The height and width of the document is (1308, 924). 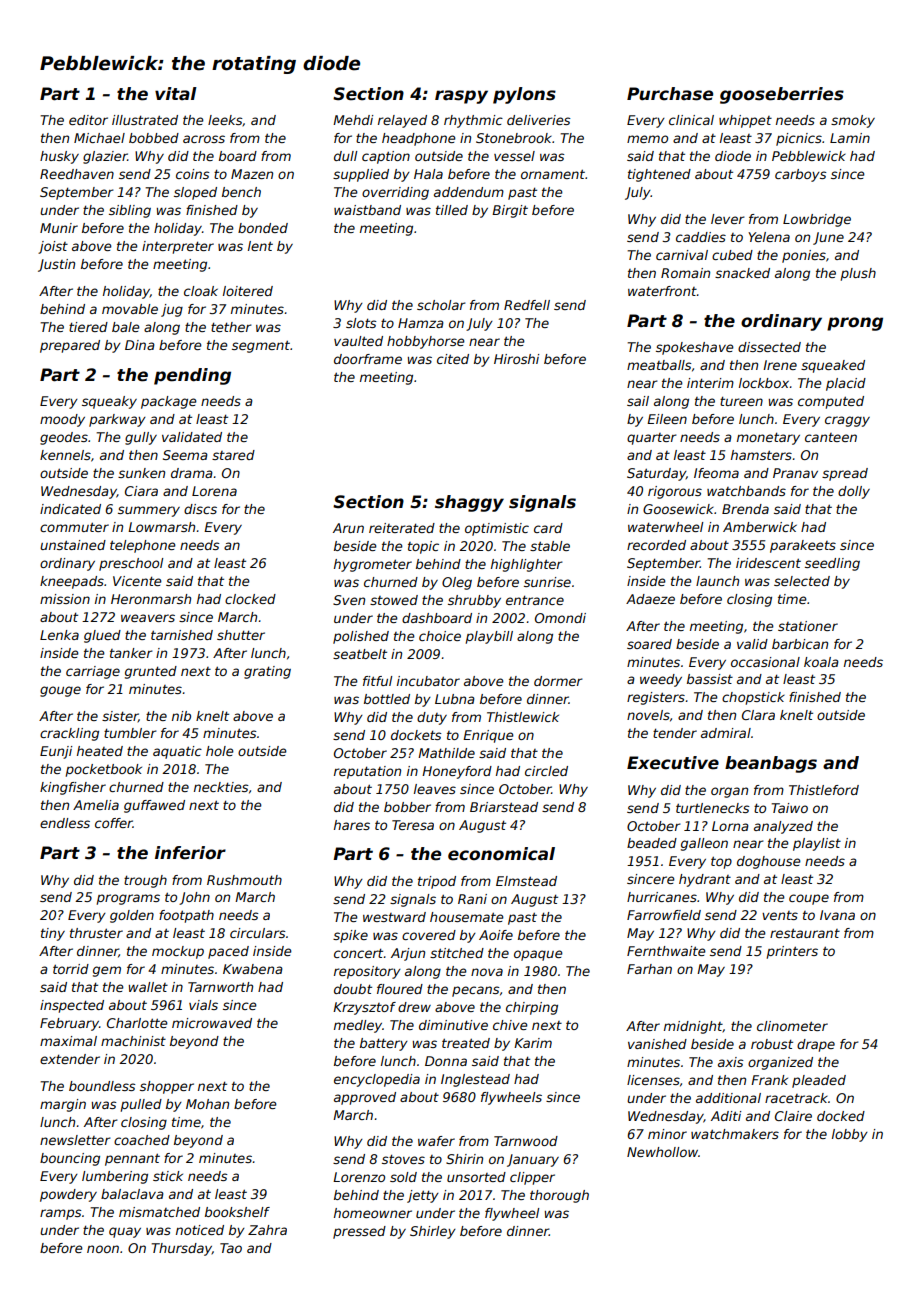 What do you see at coordinates (182, 635) in the document?
I see `tarnished` at bounding box center [182, 635].
